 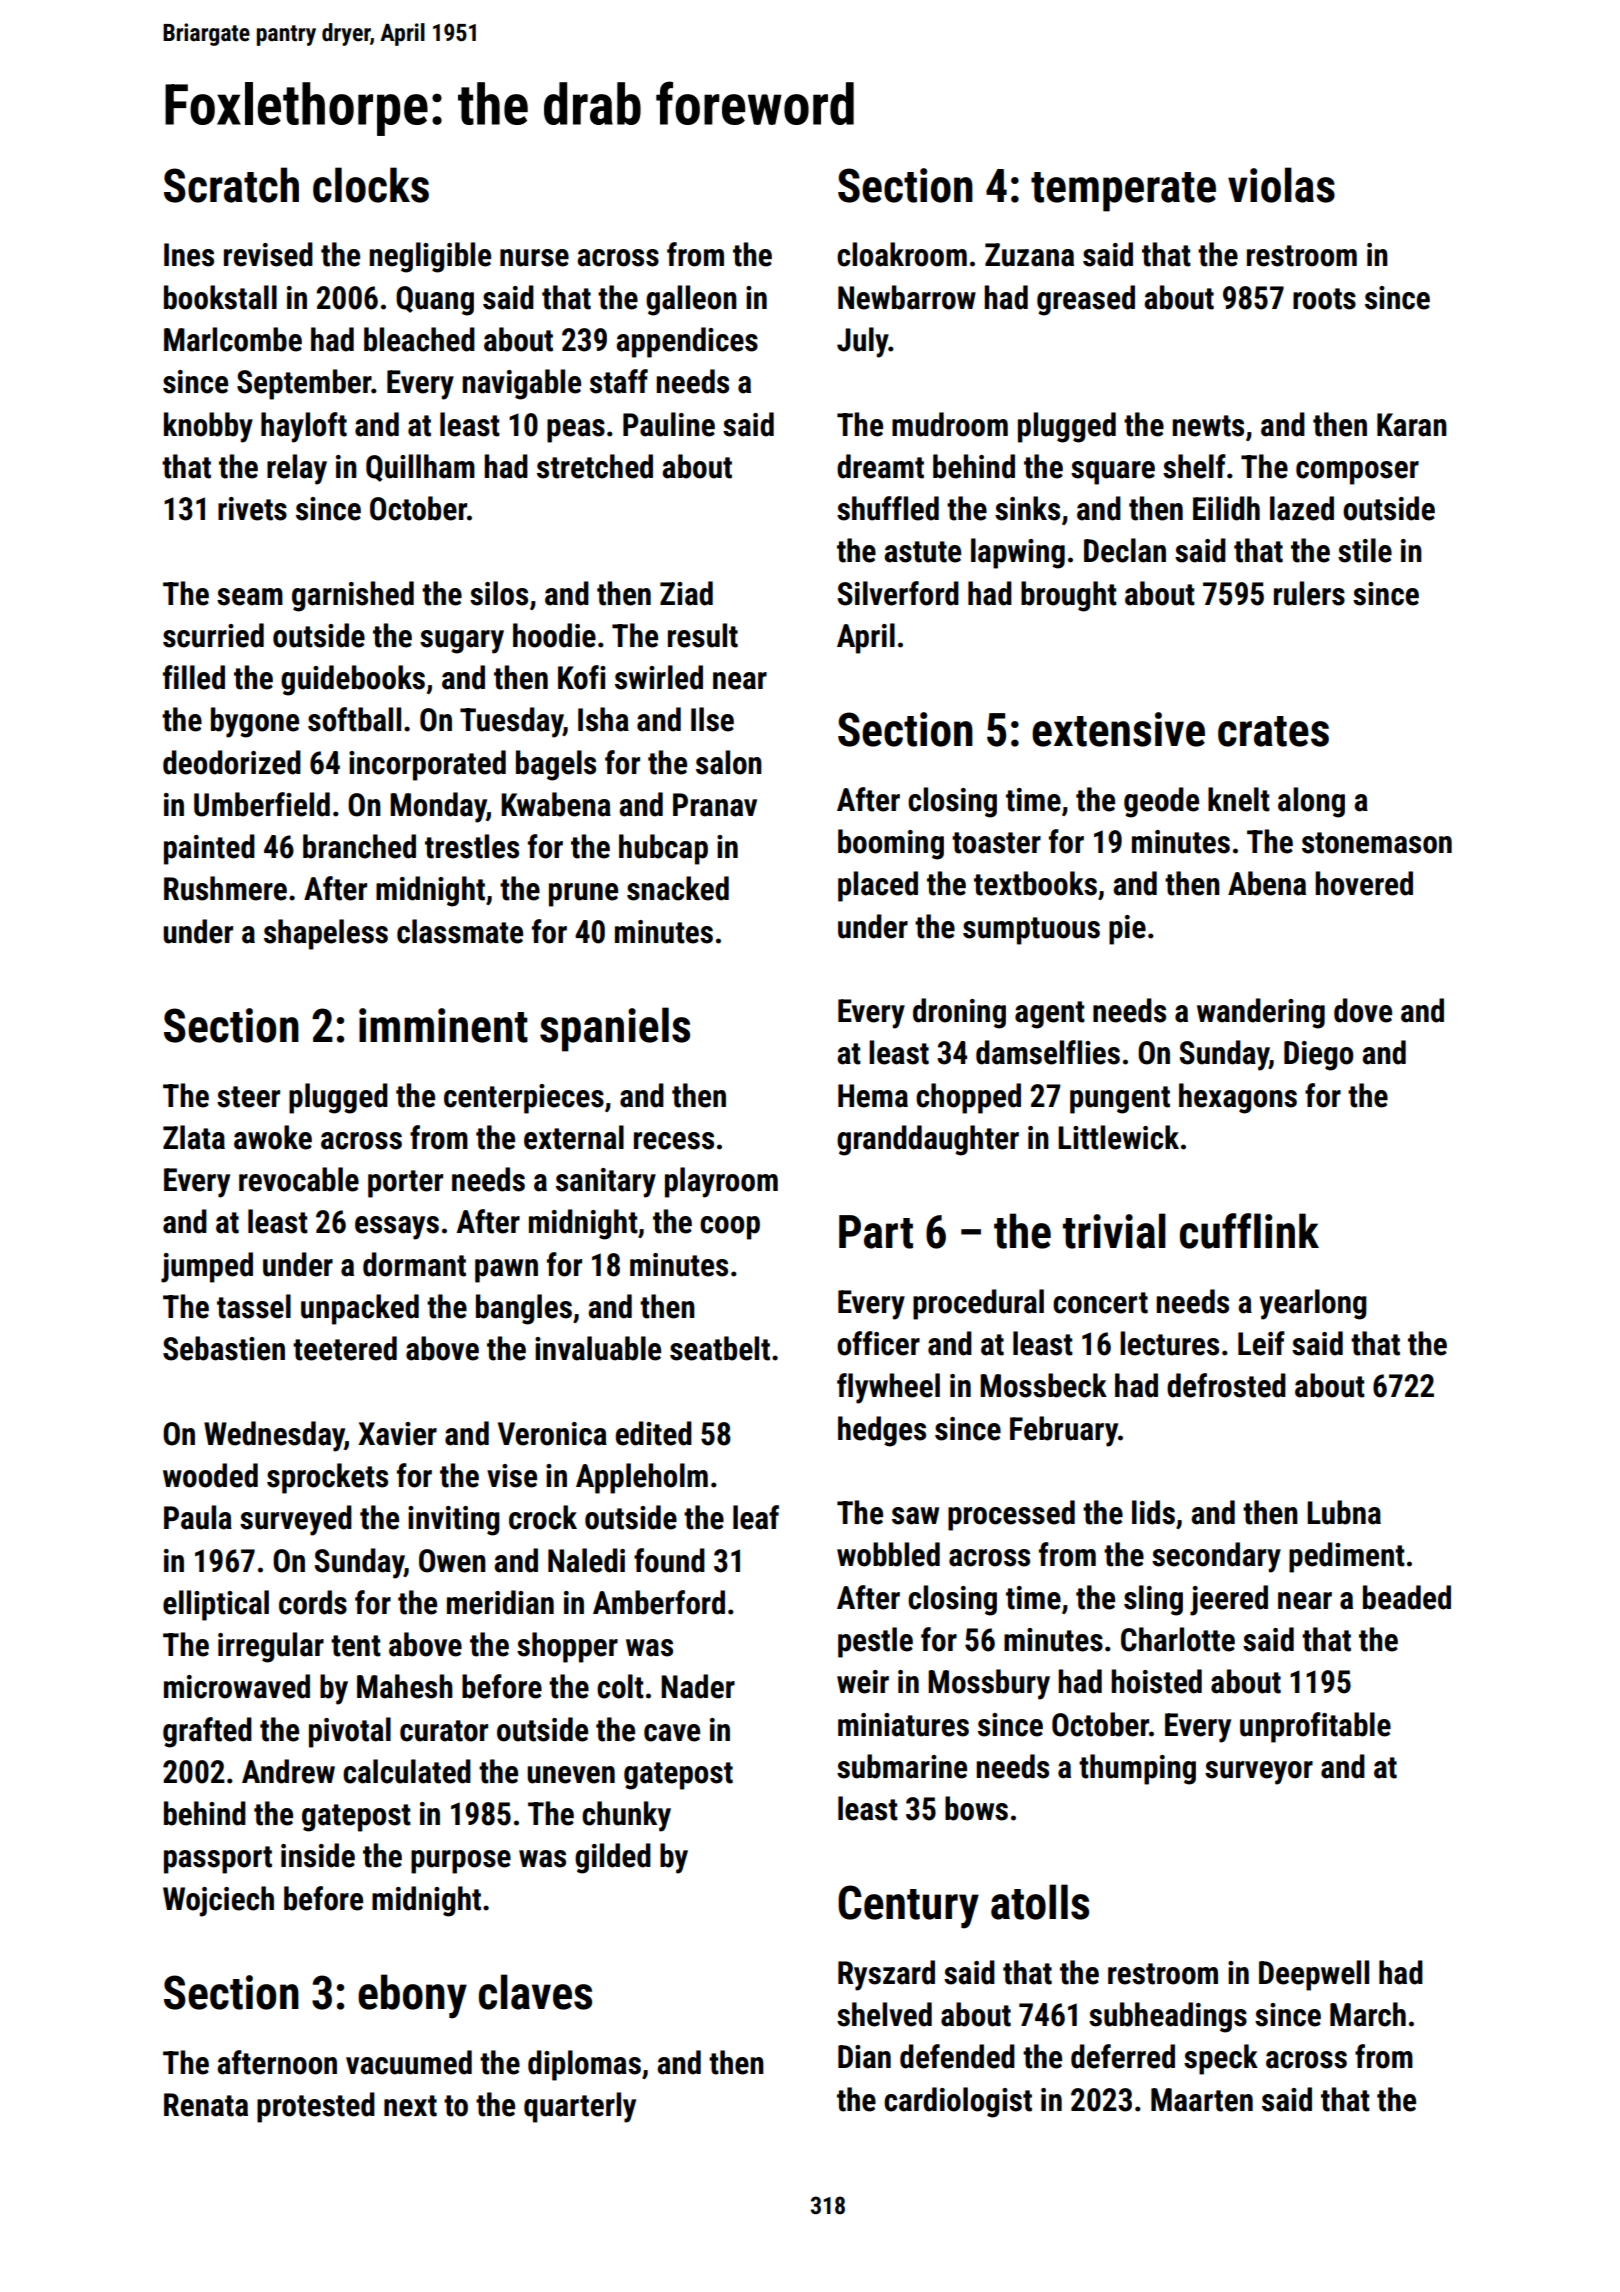 I want to click on roots, so click(x=1324, y=299).
